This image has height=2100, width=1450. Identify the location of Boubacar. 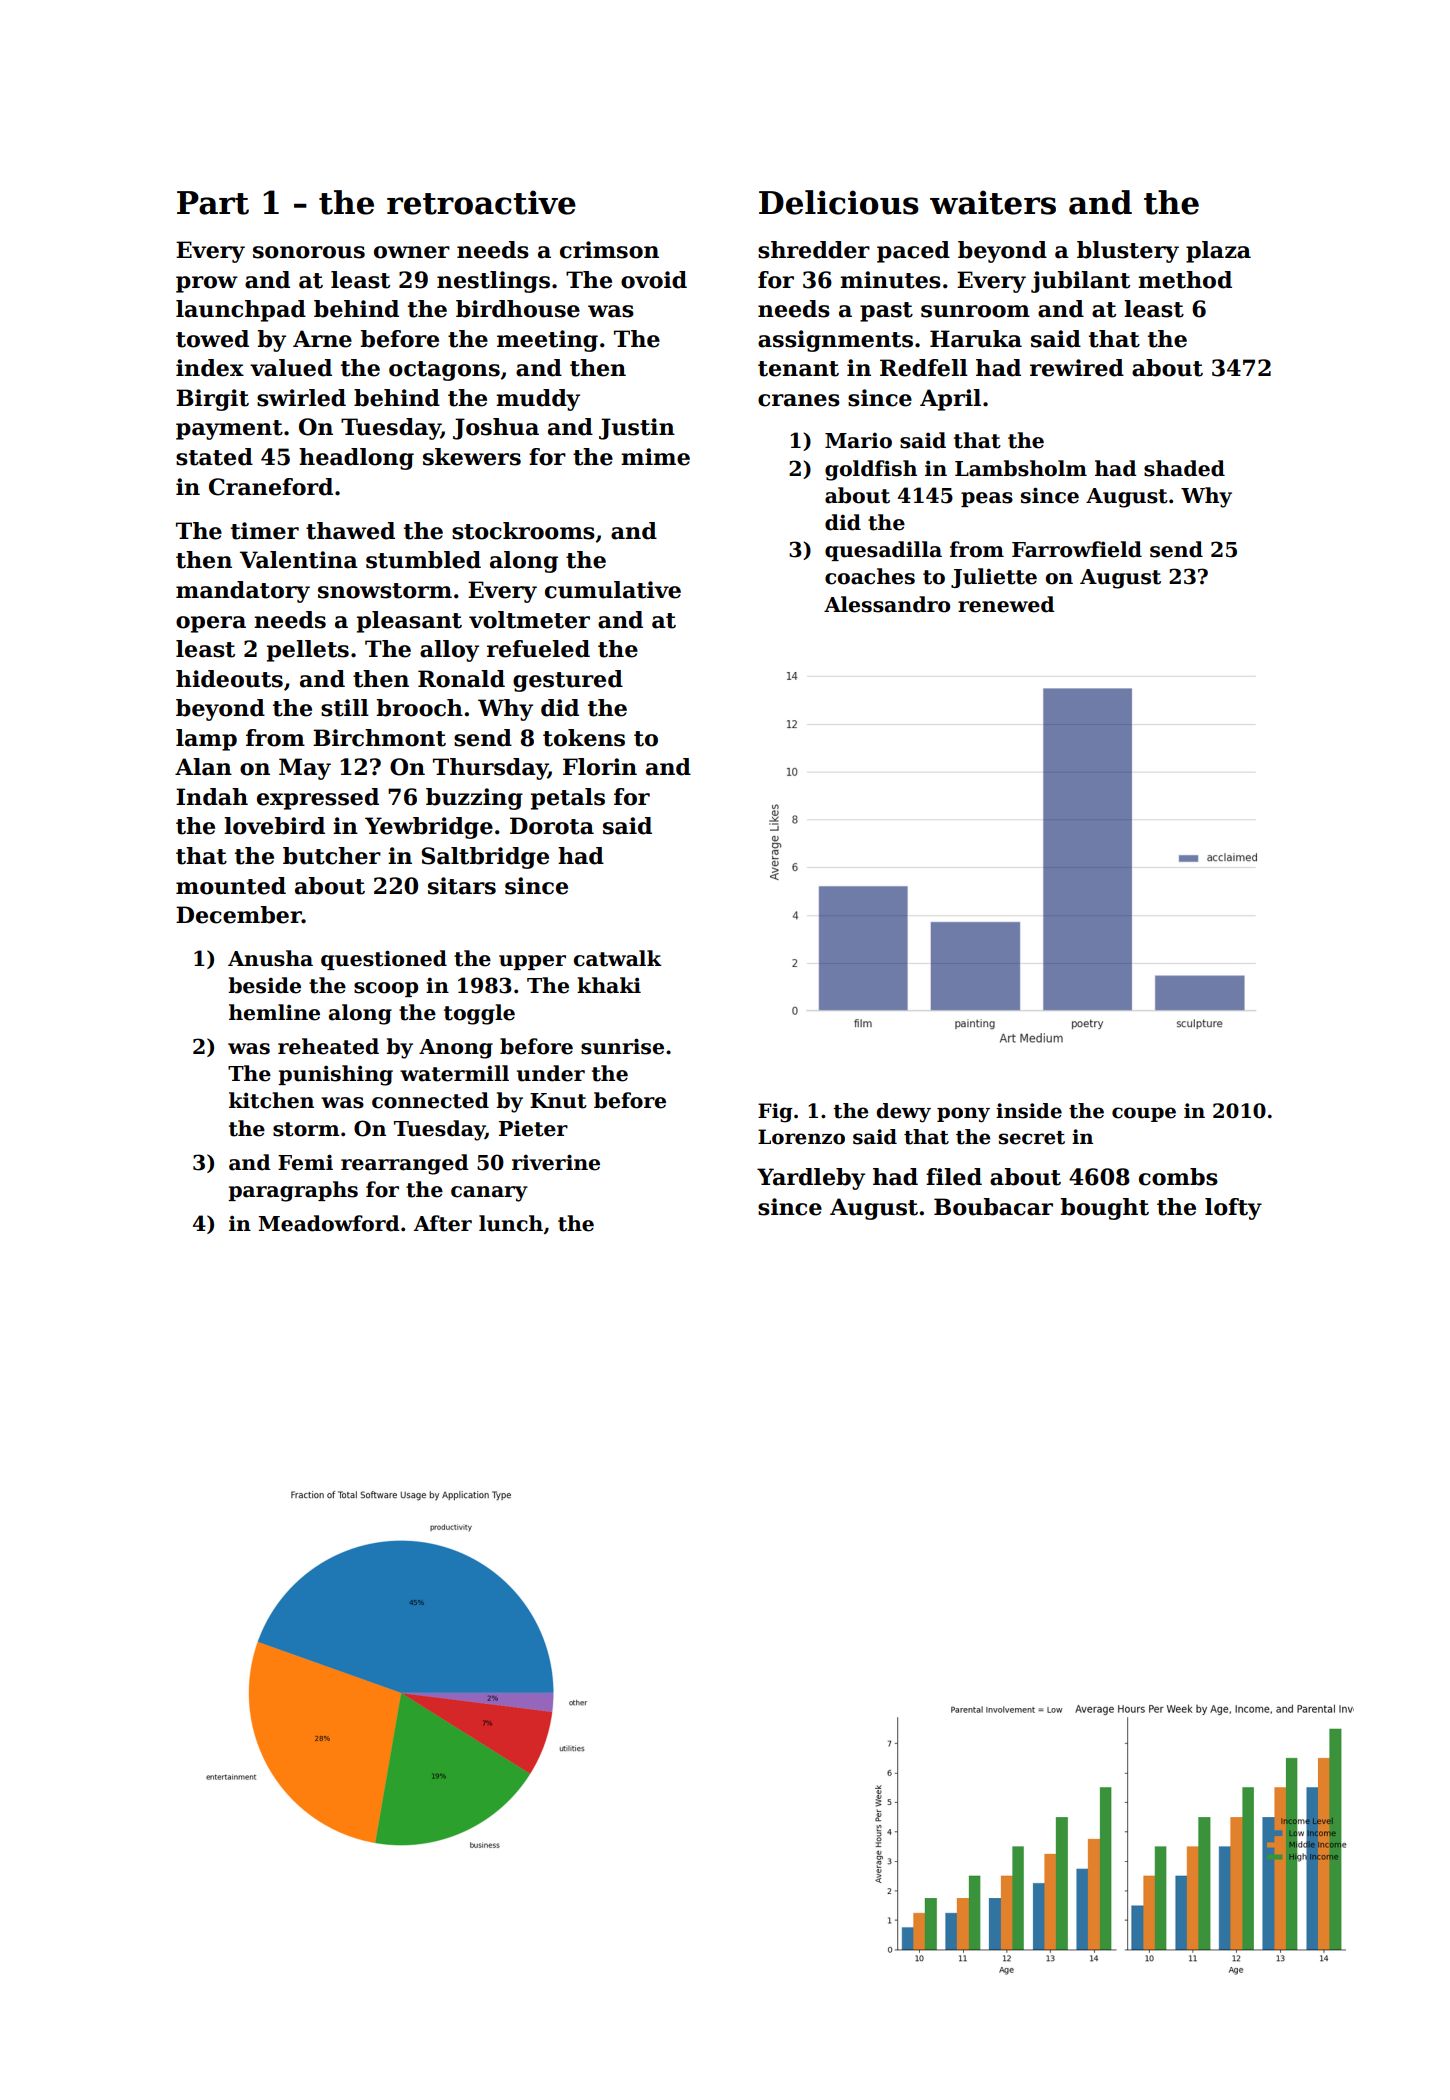
(993, 1207).
